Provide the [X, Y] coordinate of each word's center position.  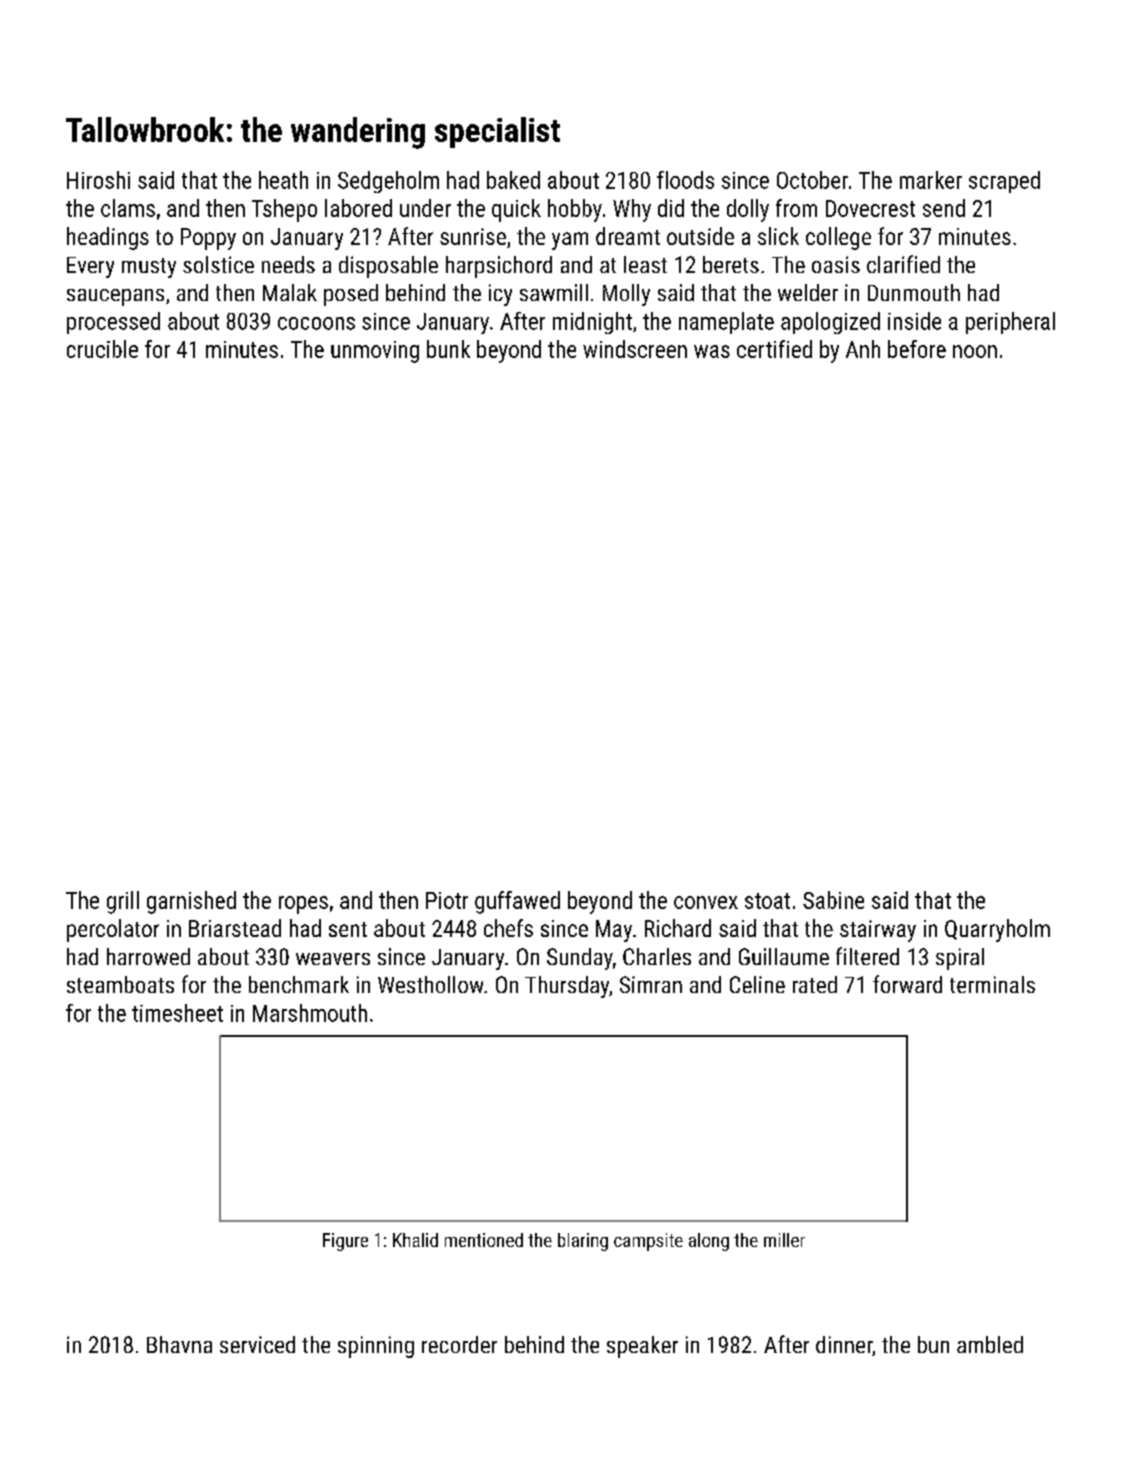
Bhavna [179, 1344]
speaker [642, 1347]
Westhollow [430, 984]
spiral [960, 959]
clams [128, 208]
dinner [844, 1344]
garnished [191, 902]
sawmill [554, 292]
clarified [903, 264]
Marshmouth [310, 1013]
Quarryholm [997, 930]
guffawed [517, 902]
